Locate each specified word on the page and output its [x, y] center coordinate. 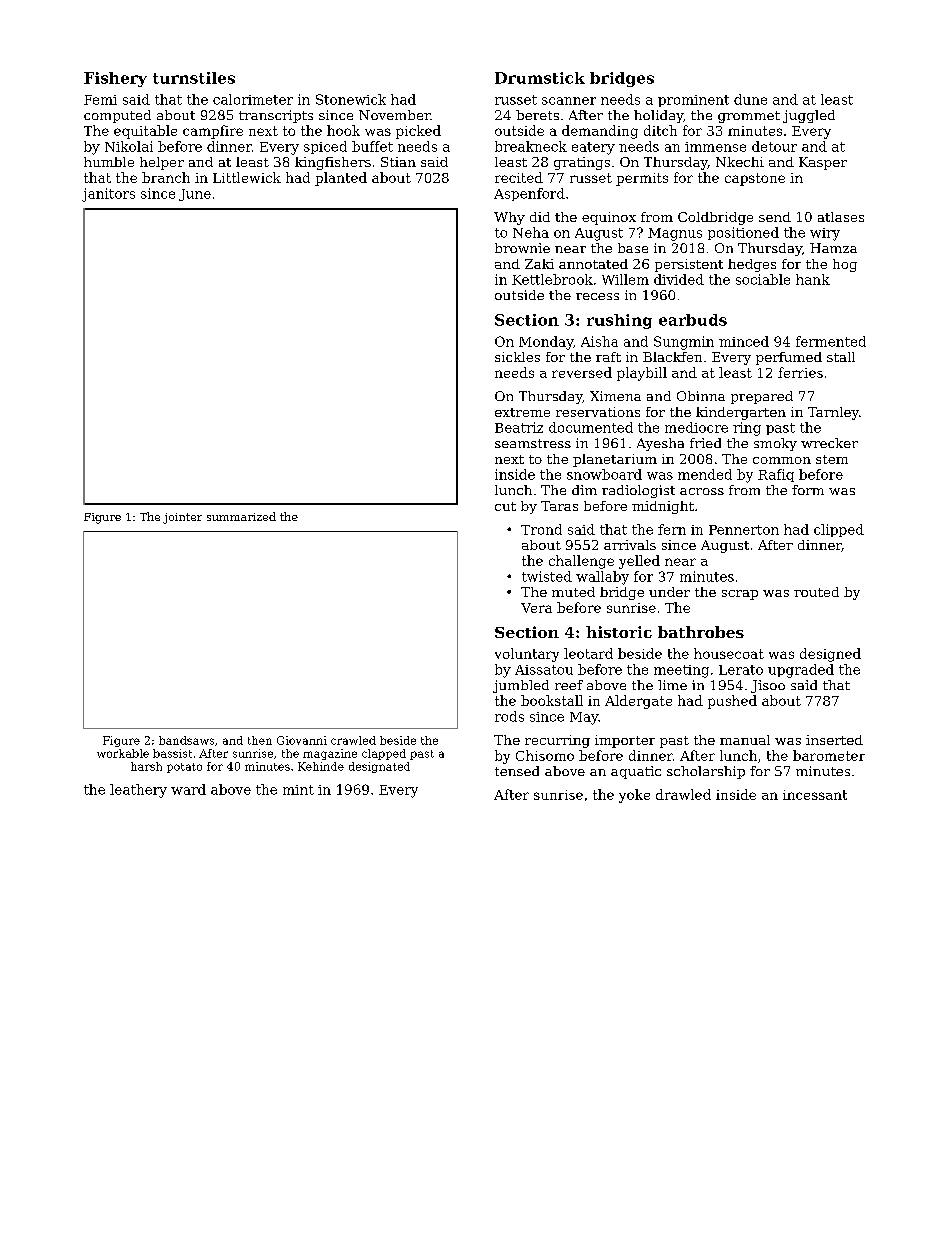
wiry [825, 234]
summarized [241, 516]
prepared [762, 397]
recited [519, 177]
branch [166, 177]
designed [830, 655]
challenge [581, 562]
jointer [182, 518]
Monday [546, 343]
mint [298, 790]
